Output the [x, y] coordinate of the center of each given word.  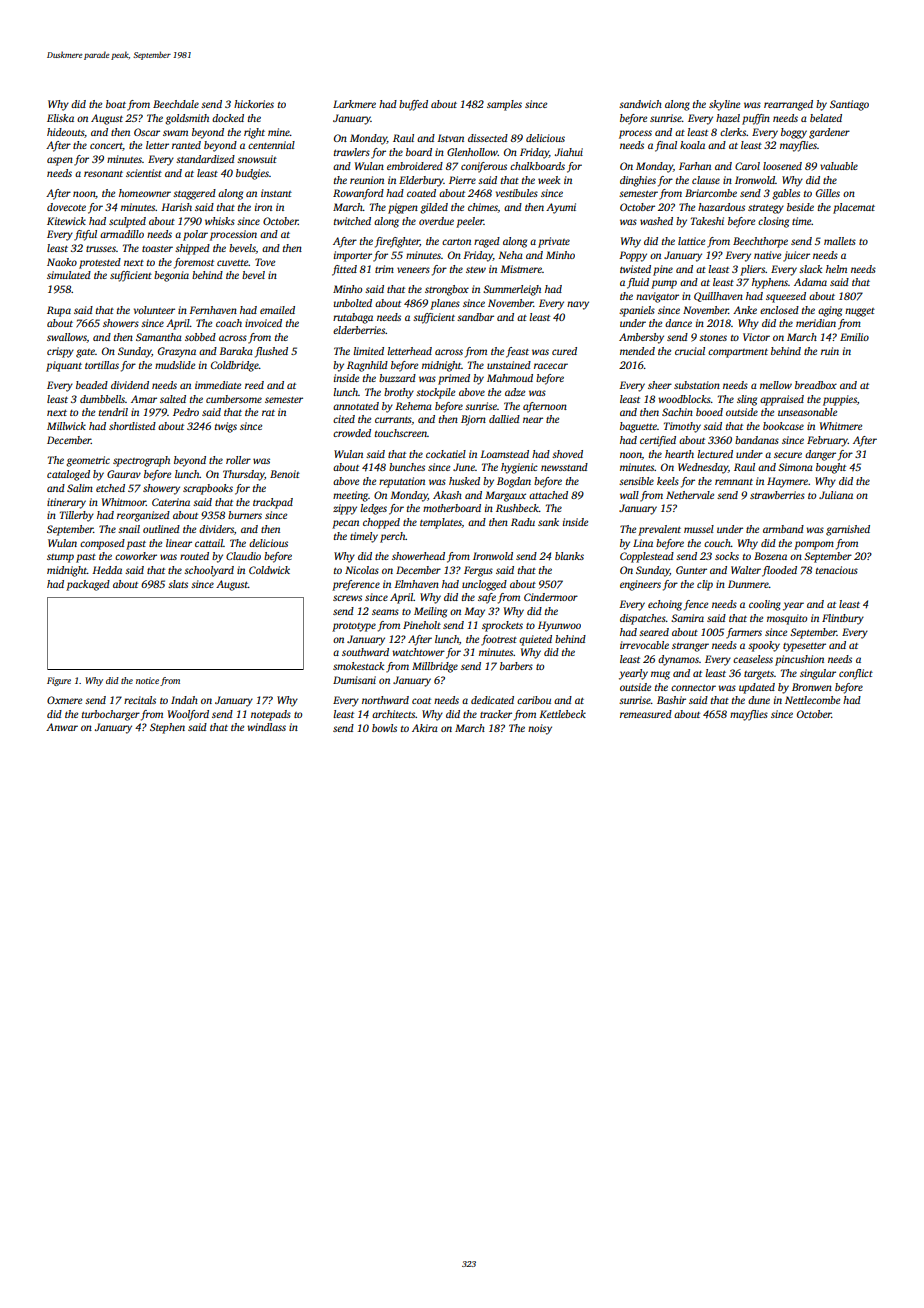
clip [705, 585]
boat [116, 104]
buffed [413, 105]
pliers [752, 270]
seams [385, 612]
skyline [724, 105]
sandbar [475, 317]
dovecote [66, 207]
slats [178, 584]
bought [831, 468]
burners [245, 515]
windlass [266, 727]
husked [464, 481]
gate [85, 353]
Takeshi [707, 221]
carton [456, 242]
